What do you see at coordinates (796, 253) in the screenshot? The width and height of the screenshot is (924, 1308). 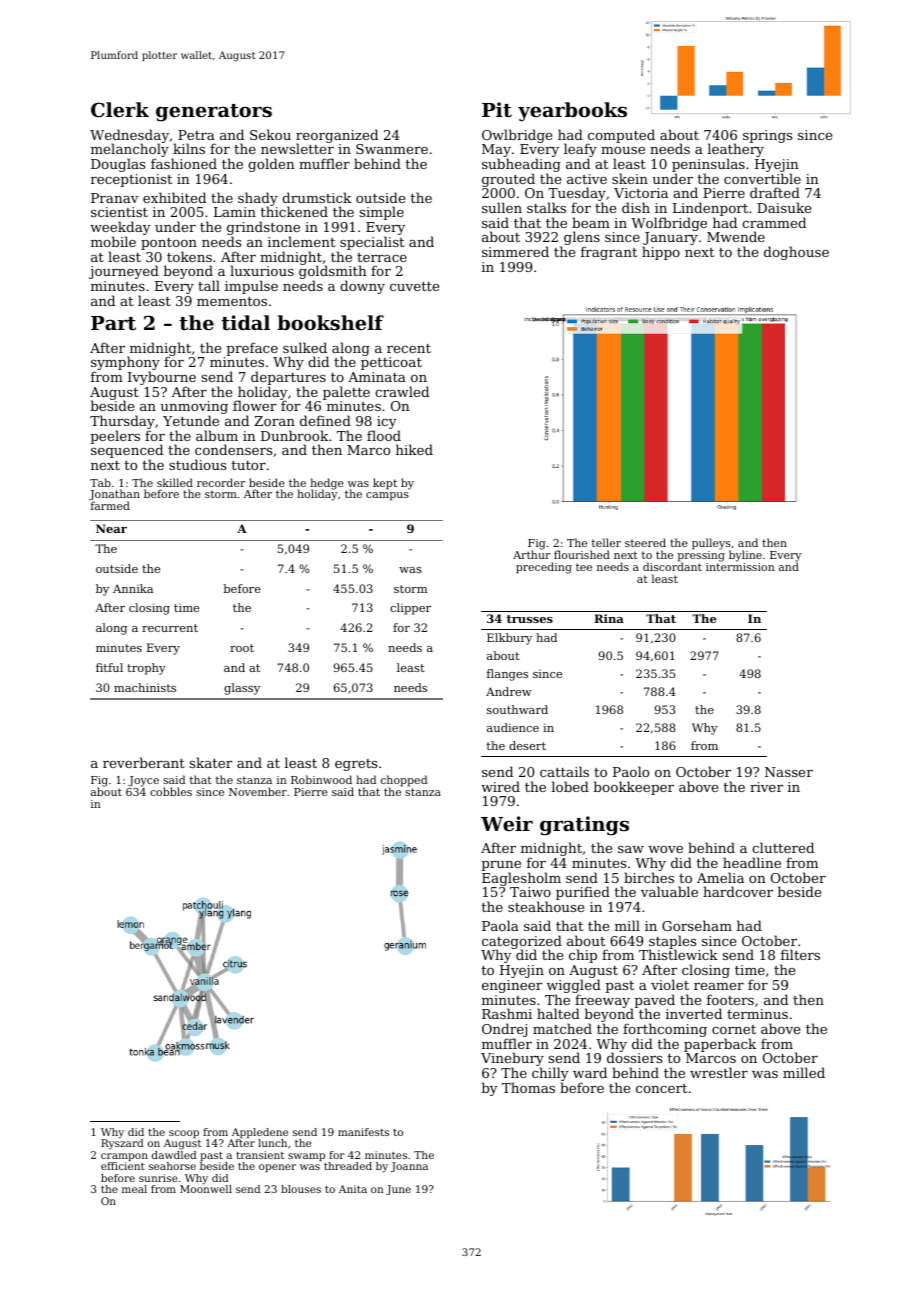 I see `doghouse` at bounding box center [796, 253].
